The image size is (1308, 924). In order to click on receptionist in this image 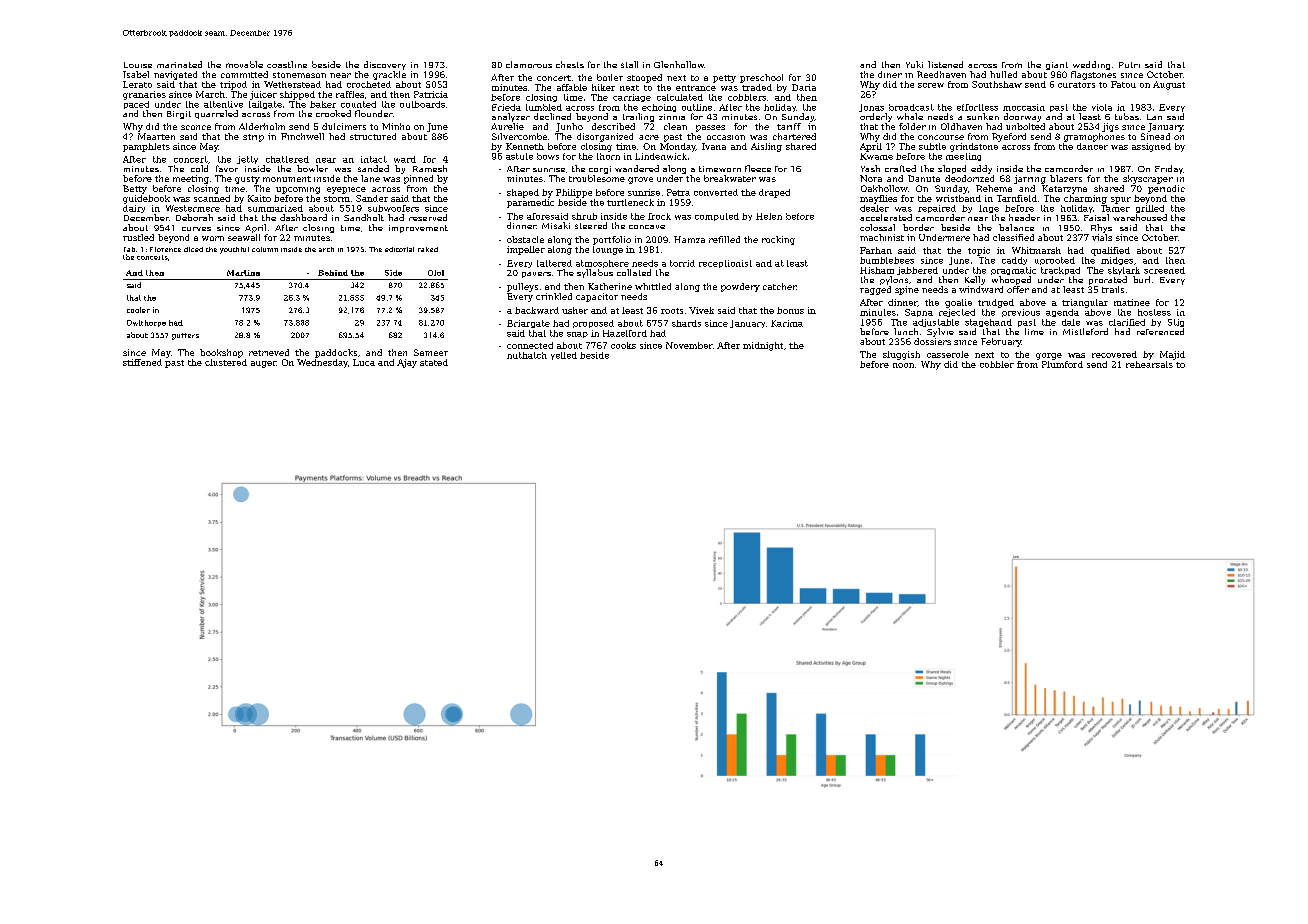, I will do `click(725, 264)`.
